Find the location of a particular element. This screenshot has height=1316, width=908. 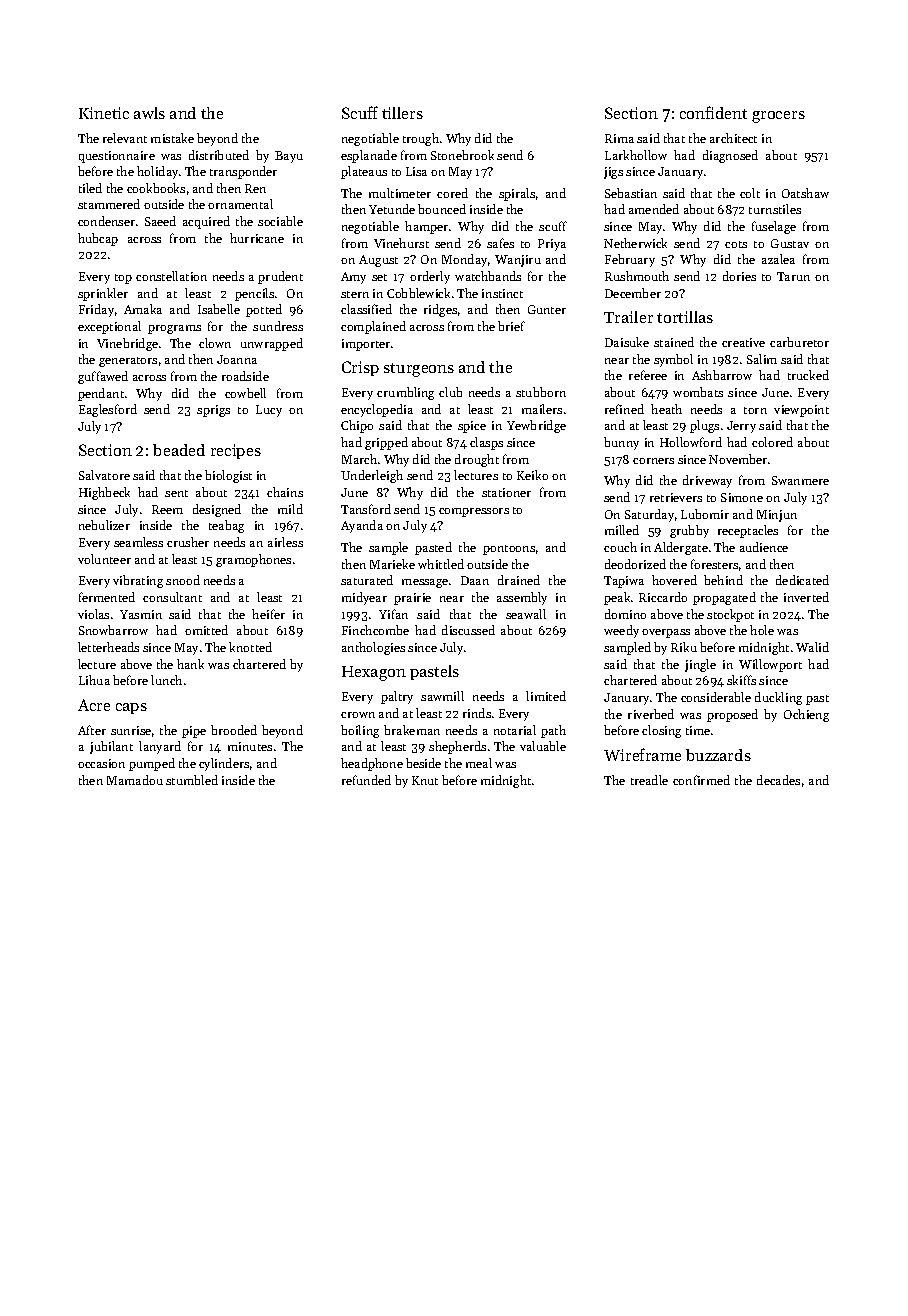

sprigs is located at coordinates (213, 411).
